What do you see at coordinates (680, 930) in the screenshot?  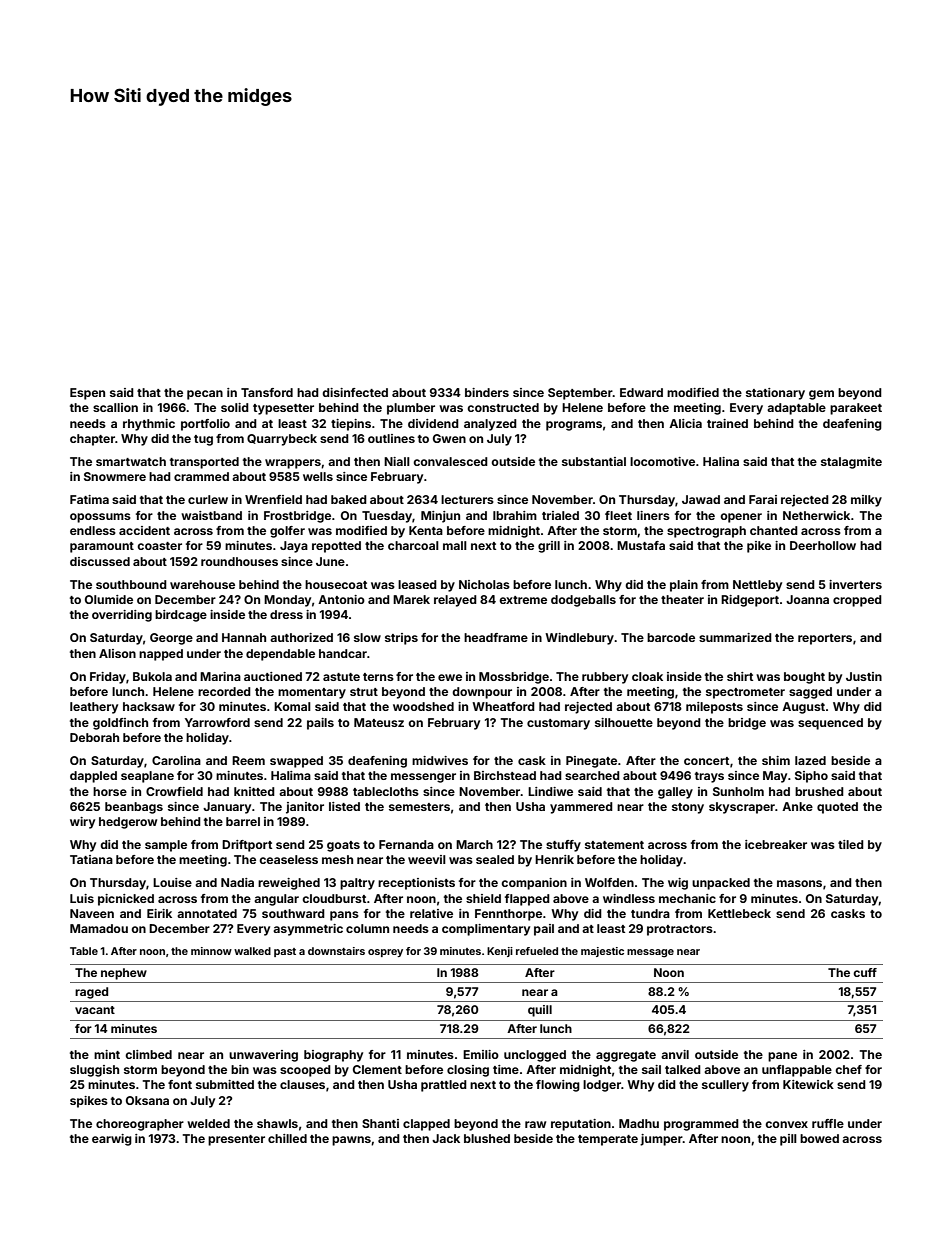 I see `protractors` at bounding box center [680, 930].
